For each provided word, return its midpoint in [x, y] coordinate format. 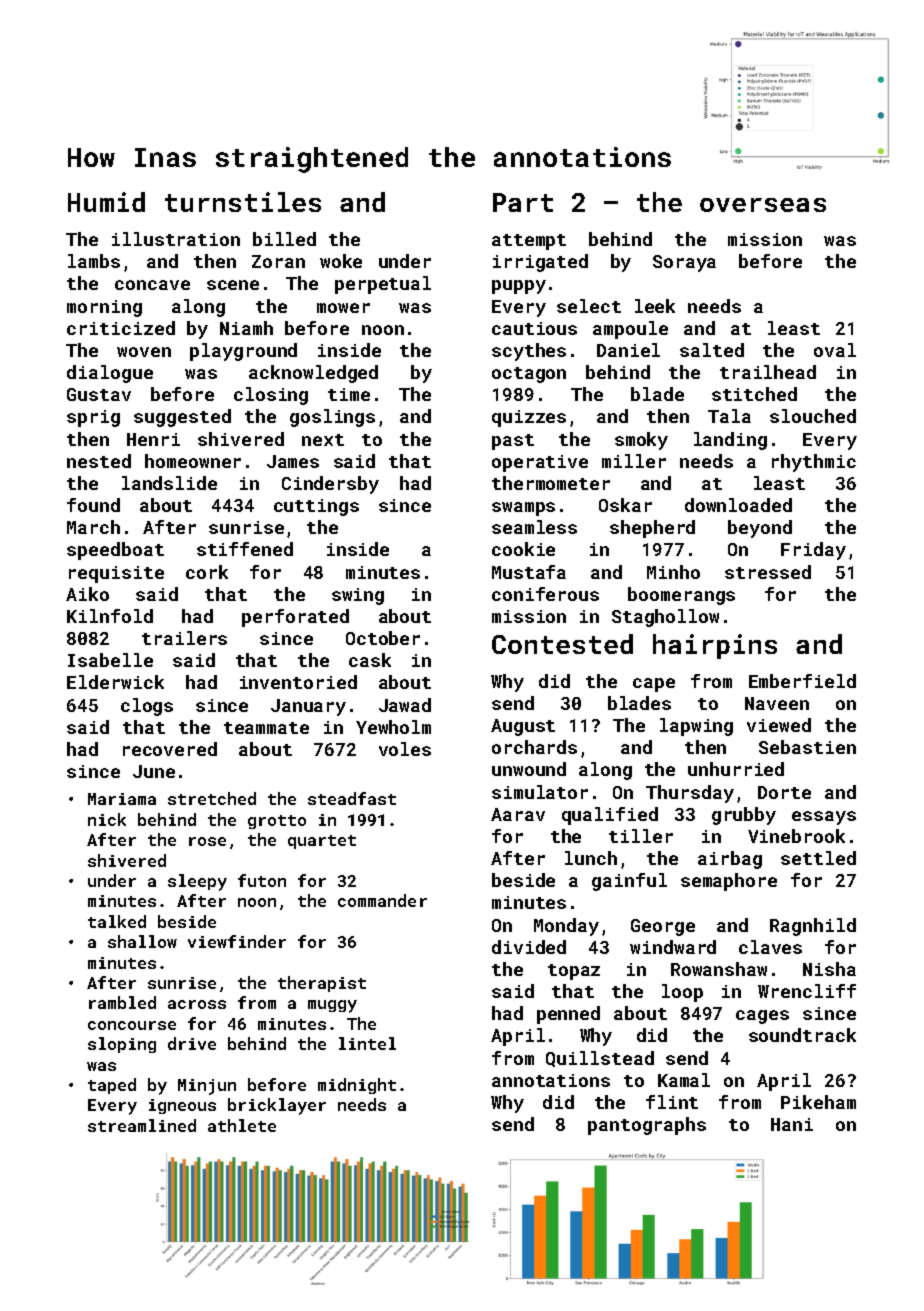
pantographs [647, 1126]
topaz [574, 972]
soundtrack [802, 1035]
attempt [529, 242]
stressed [768, 572]
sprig [93, 418]
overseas [763, 205]
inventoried [298, 682]
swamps [523, 509]
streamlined [142, 1125]
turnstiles [243, 202]
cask [370, 660]
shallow [142, 941]
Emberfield [802, 681]
